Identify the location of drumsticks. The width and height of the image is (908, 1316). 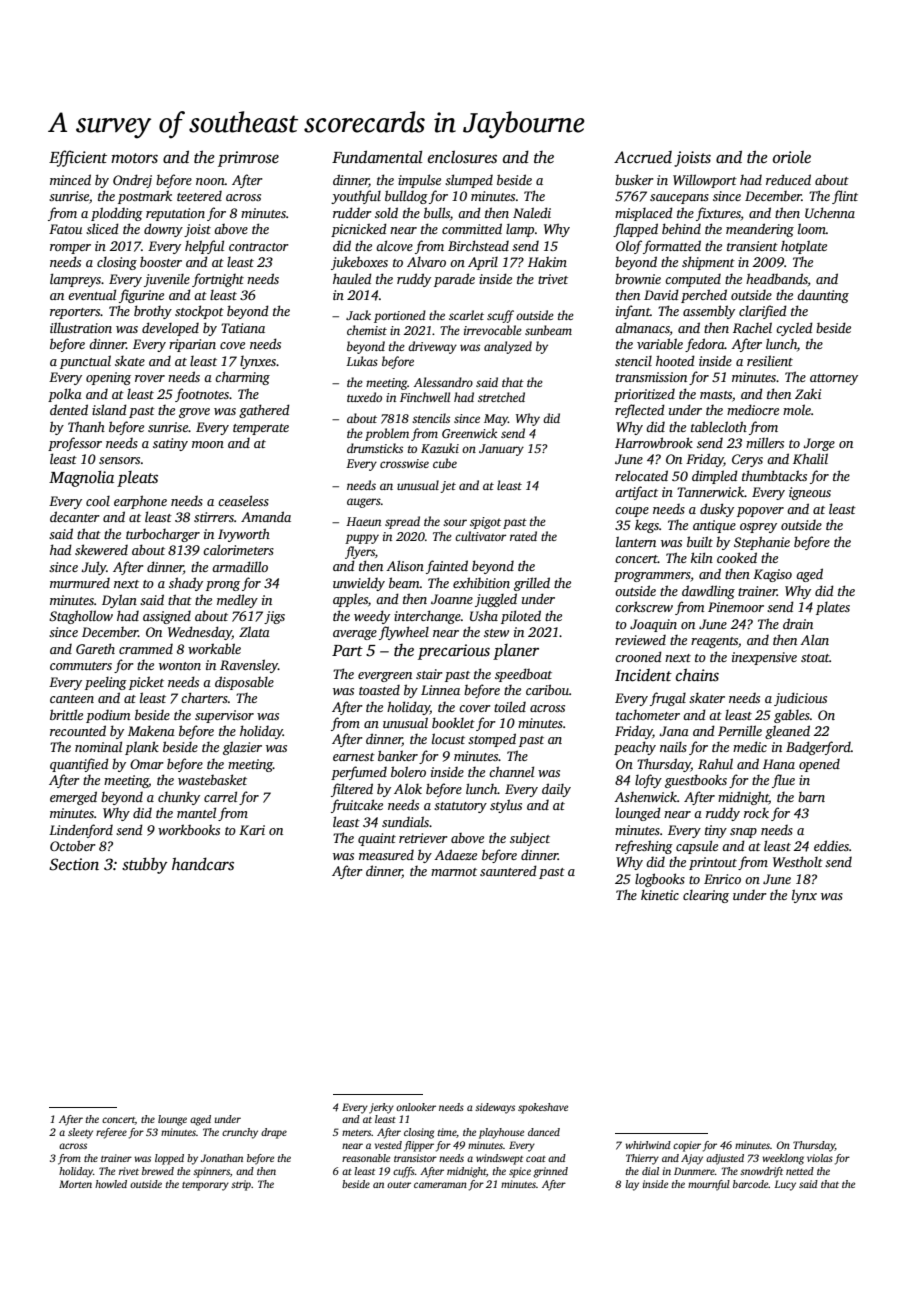
(375, 448).
